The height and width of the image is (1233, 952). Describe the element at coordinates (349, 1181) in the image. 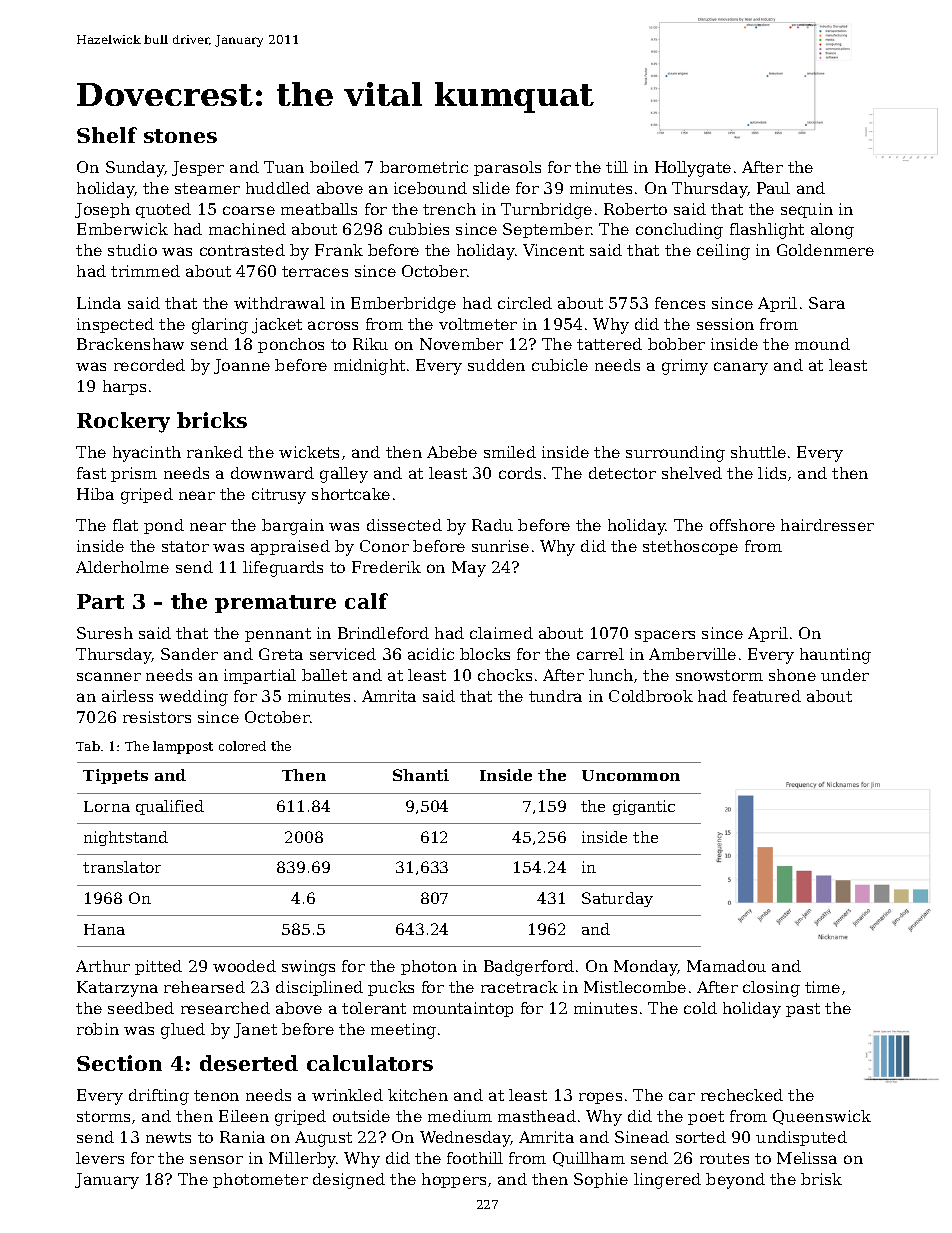

I see `designed` at that location.
